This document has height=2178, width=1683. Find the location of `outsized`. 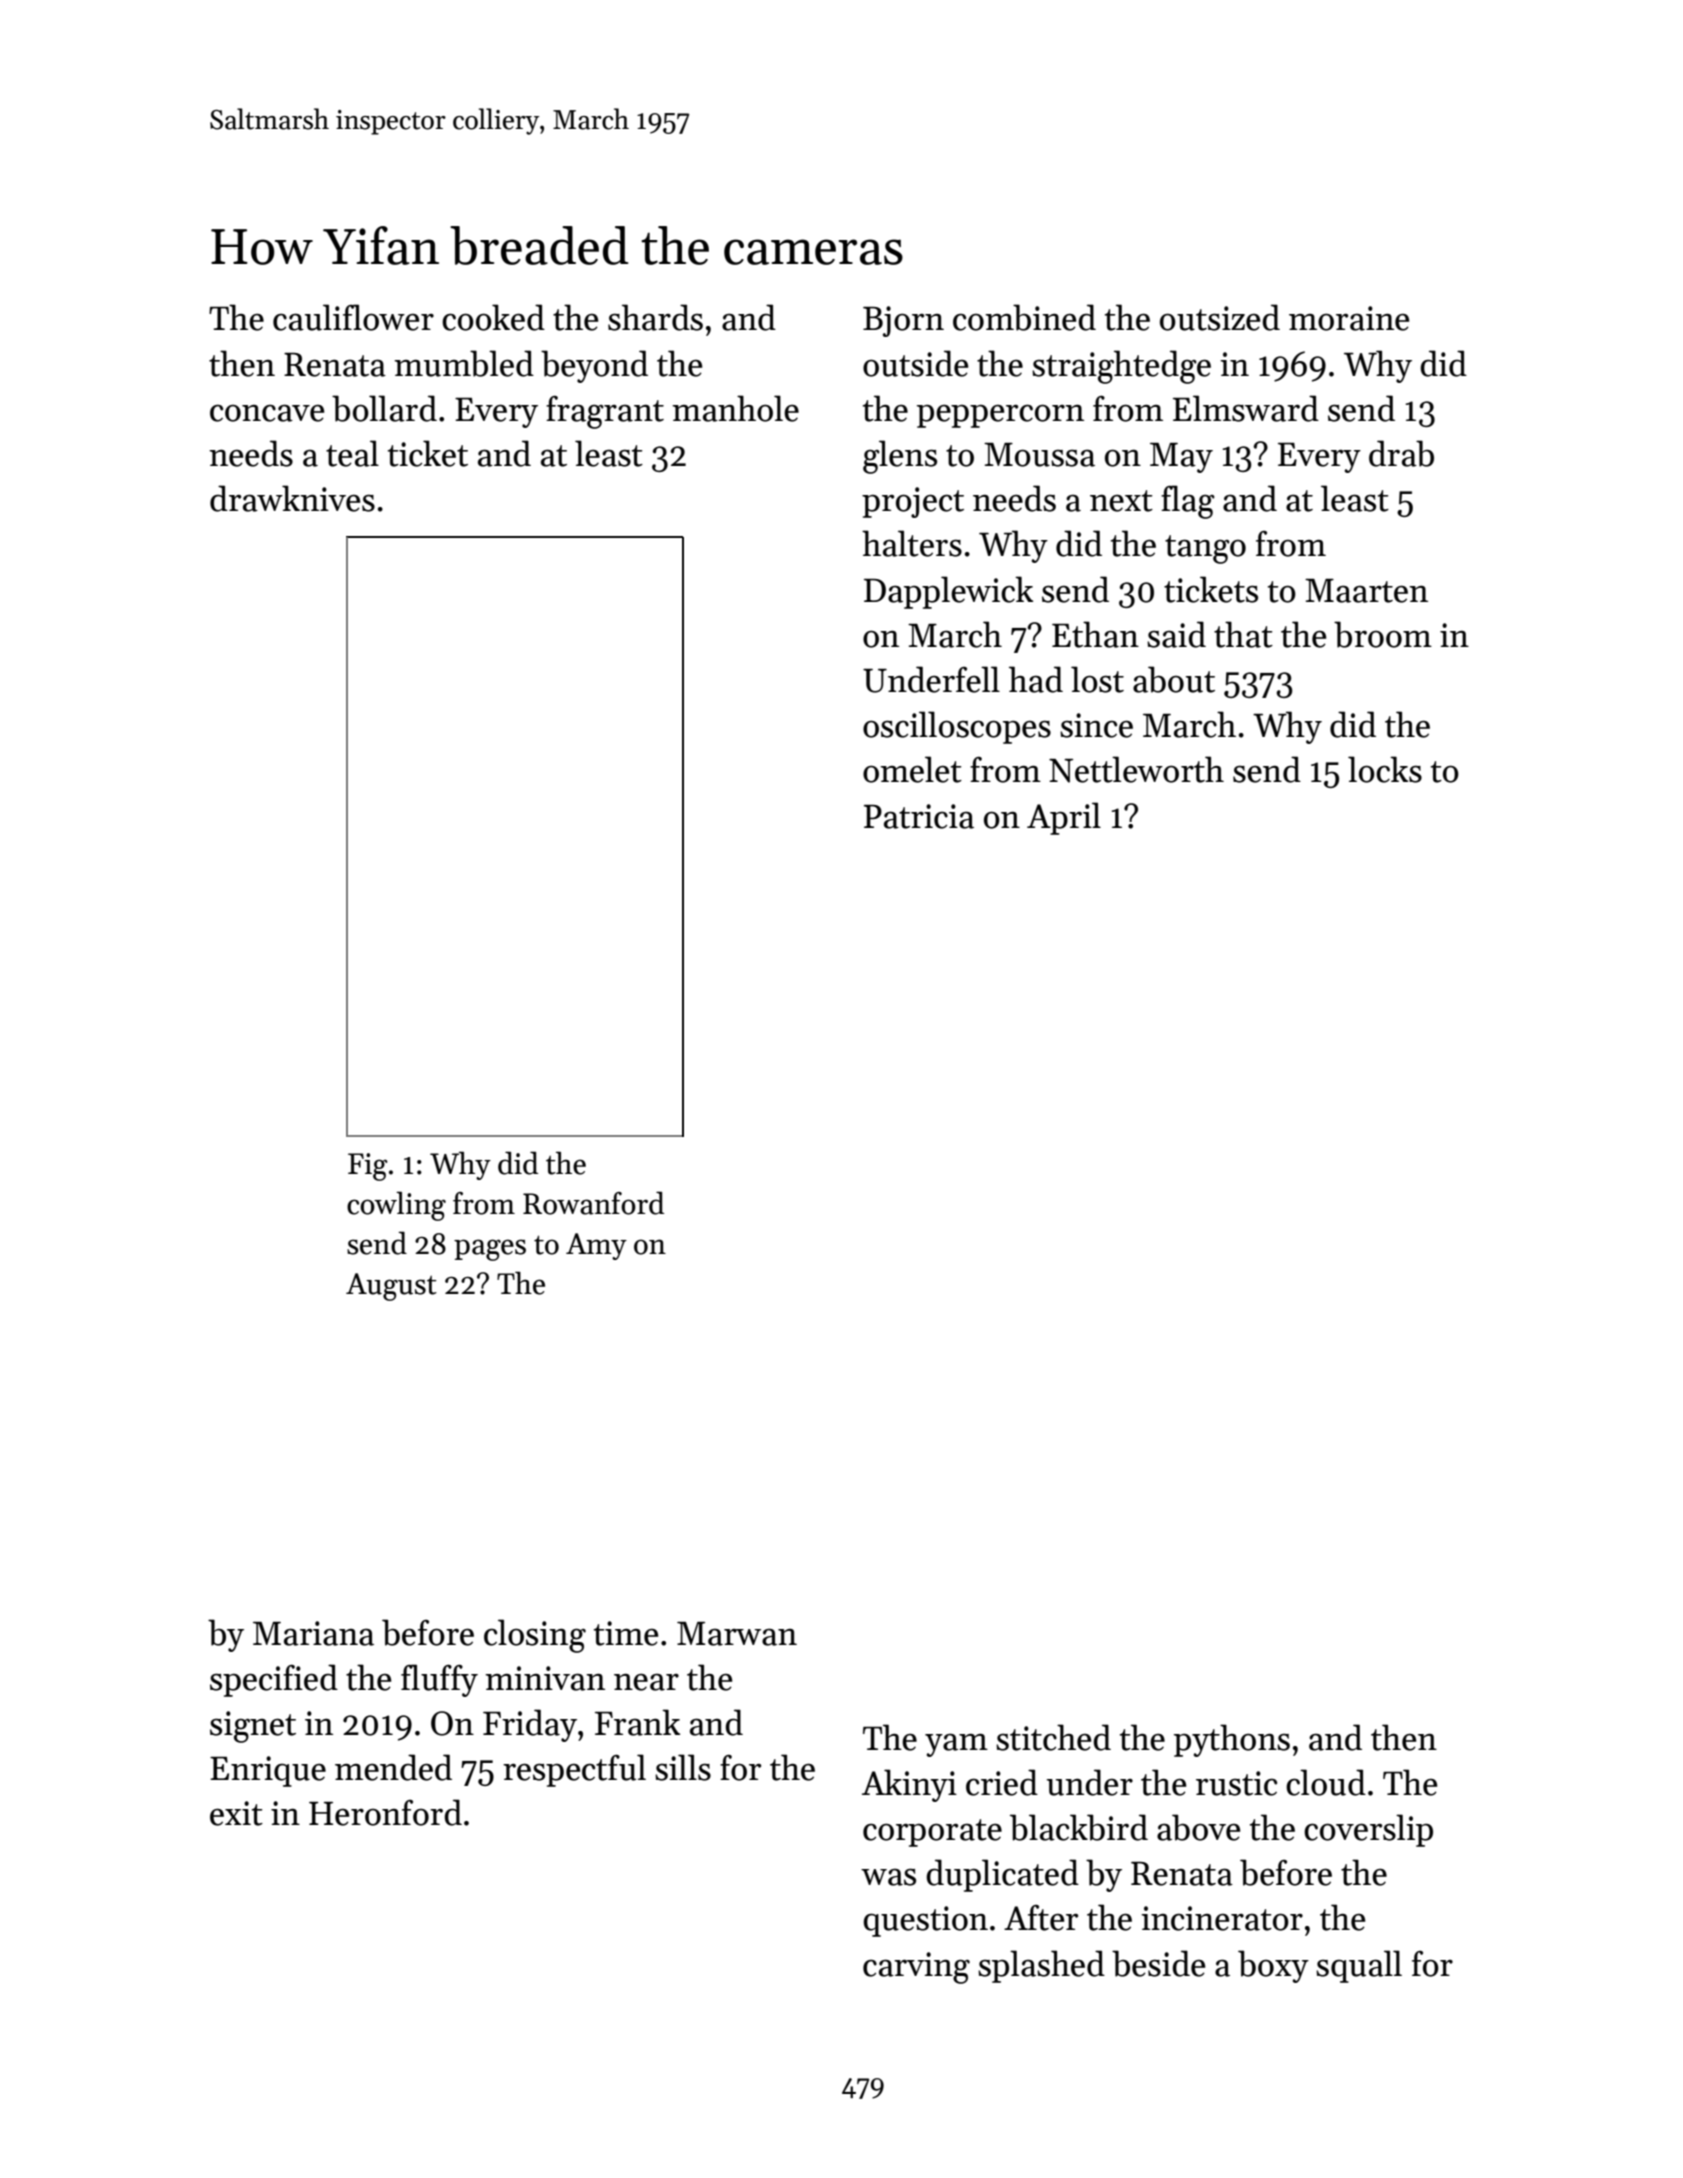

outsized is located at coordinates (1220, 317).
